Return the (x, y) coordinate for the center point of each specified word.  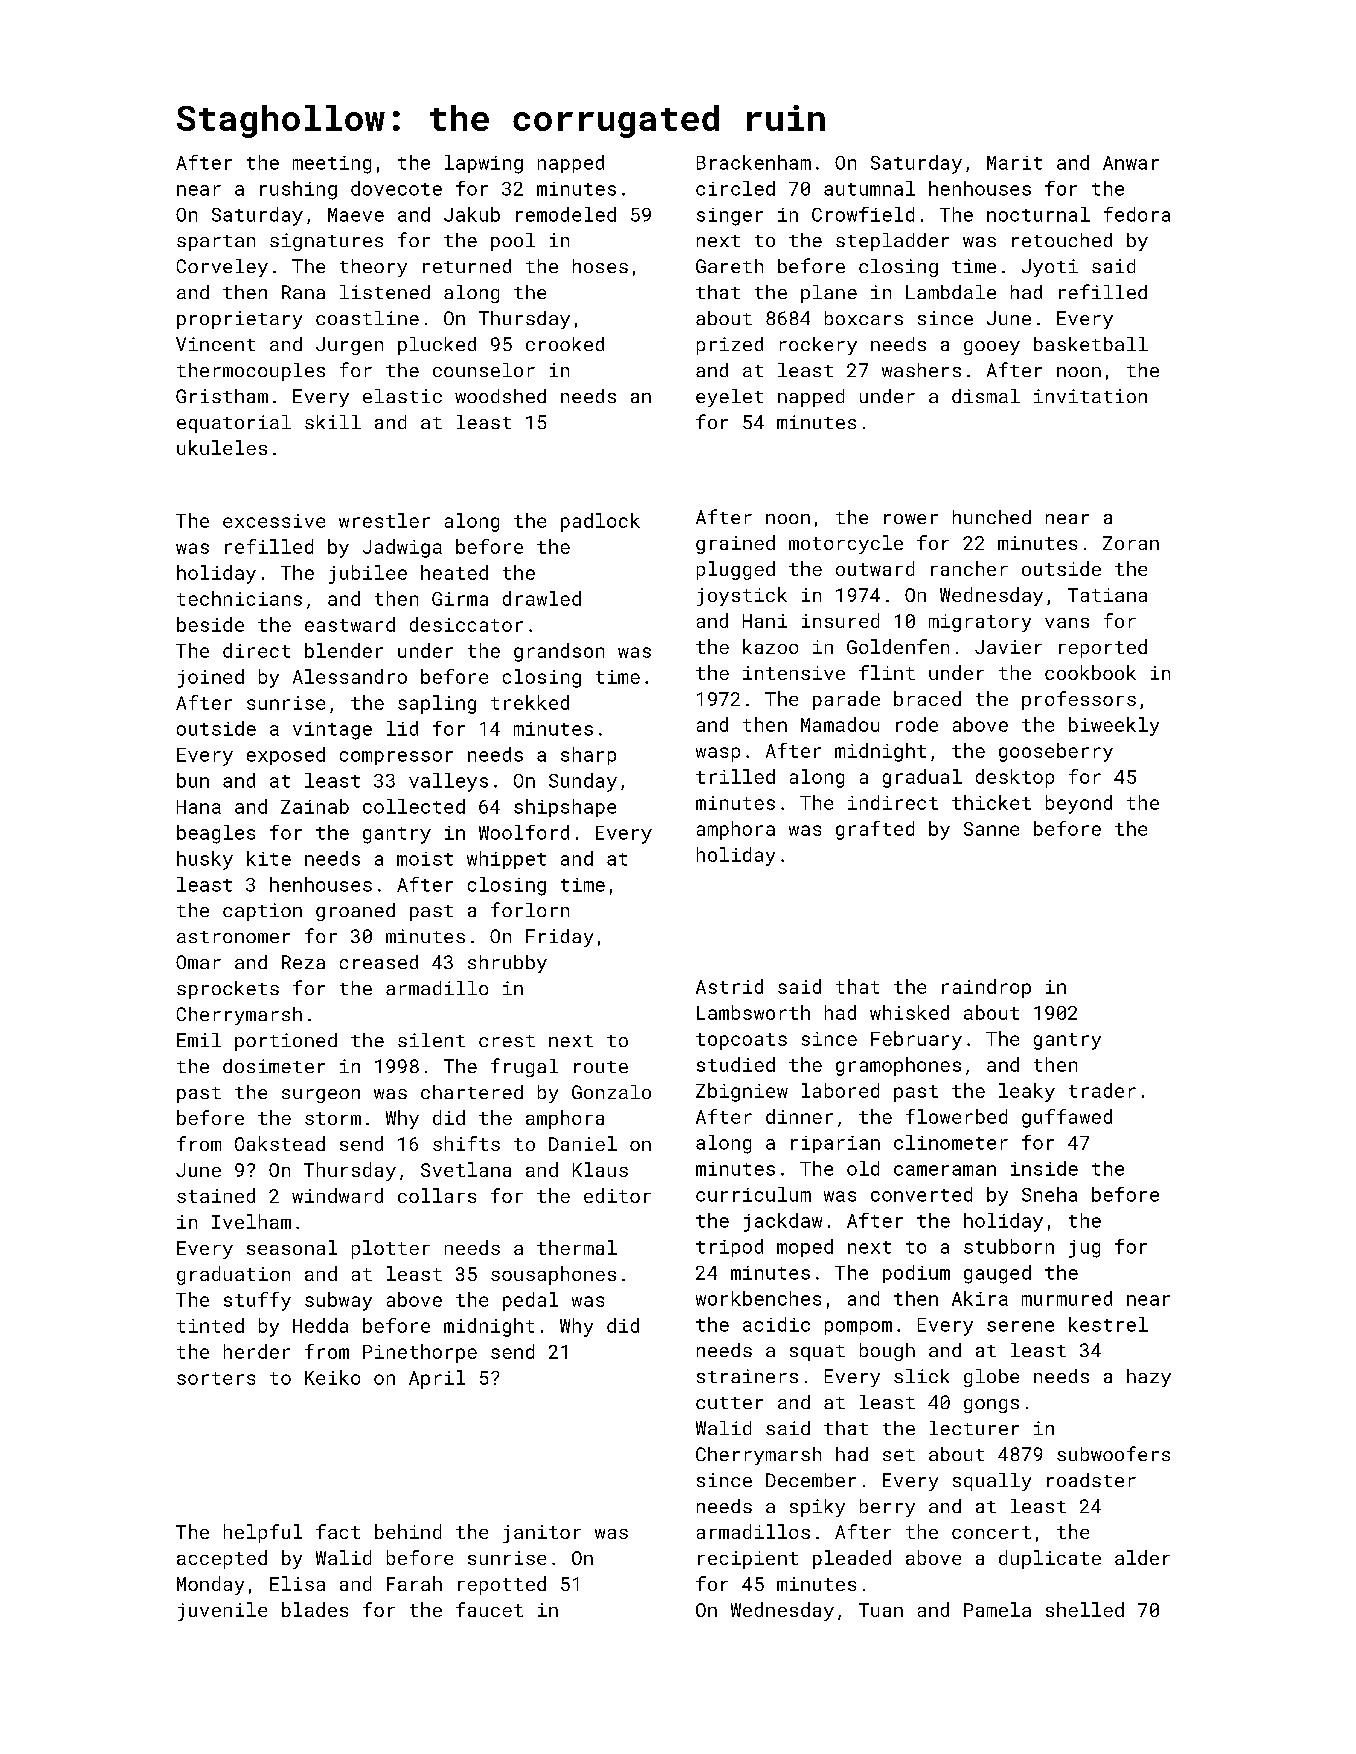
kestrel (1108, 1324)
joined (211, 678)
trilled (735, 776)
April (437, 1379)
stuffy (257, 1301)
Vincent (215, 344)
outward (875, 568)
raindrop (986, 988)
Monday (210, 1585)
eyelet (729, 398)
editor (617, 1195)
